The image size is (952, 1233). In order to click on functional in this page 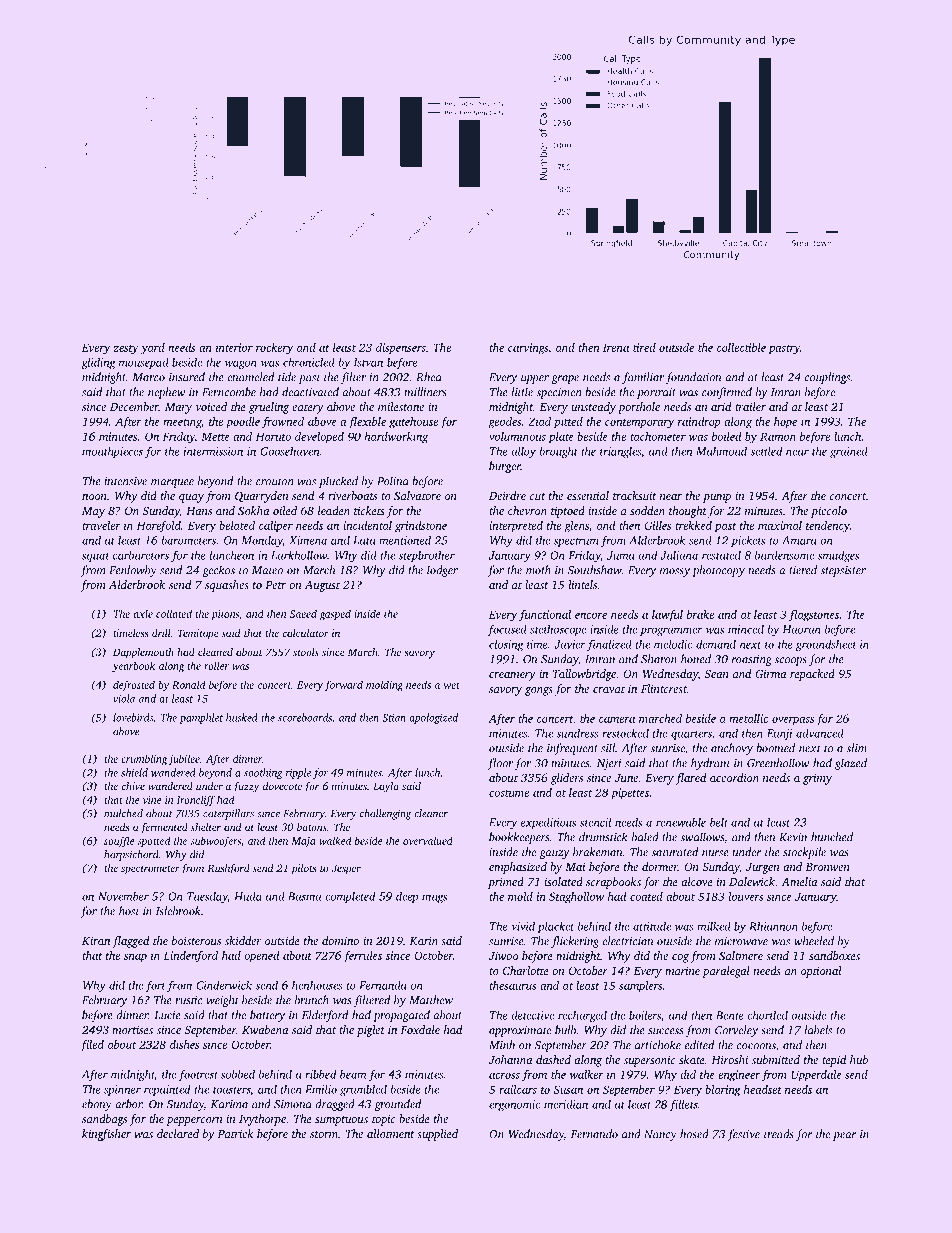, I will do `click(545, 616)`.
